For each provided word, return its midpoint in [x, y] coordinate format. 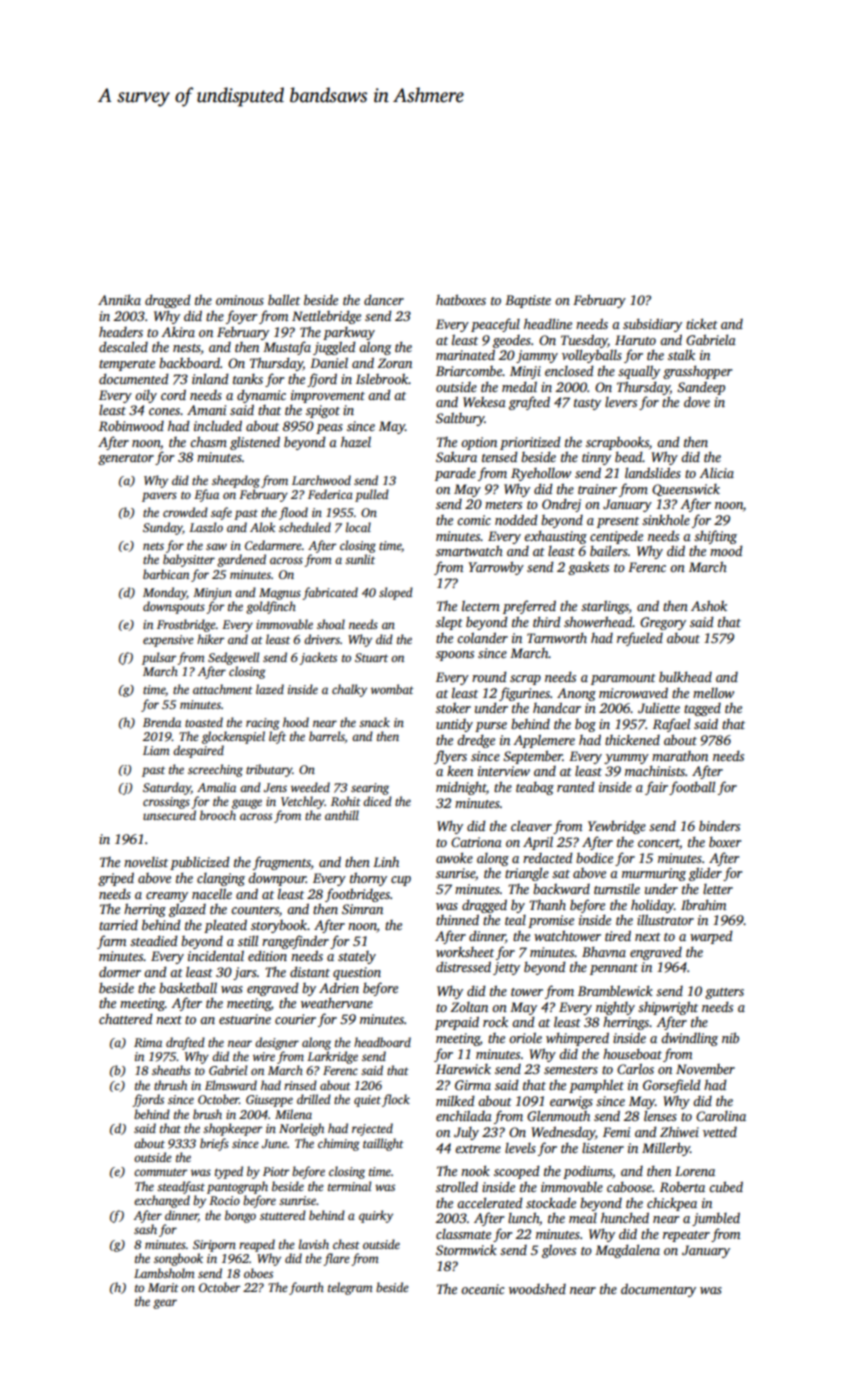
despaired [198, 751]
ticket [702, 323]
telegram [350, 1288]
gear [165, 1304]
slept [449, 623]
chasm [208, 441]
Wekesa [484, 402]
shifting [715, 537]
